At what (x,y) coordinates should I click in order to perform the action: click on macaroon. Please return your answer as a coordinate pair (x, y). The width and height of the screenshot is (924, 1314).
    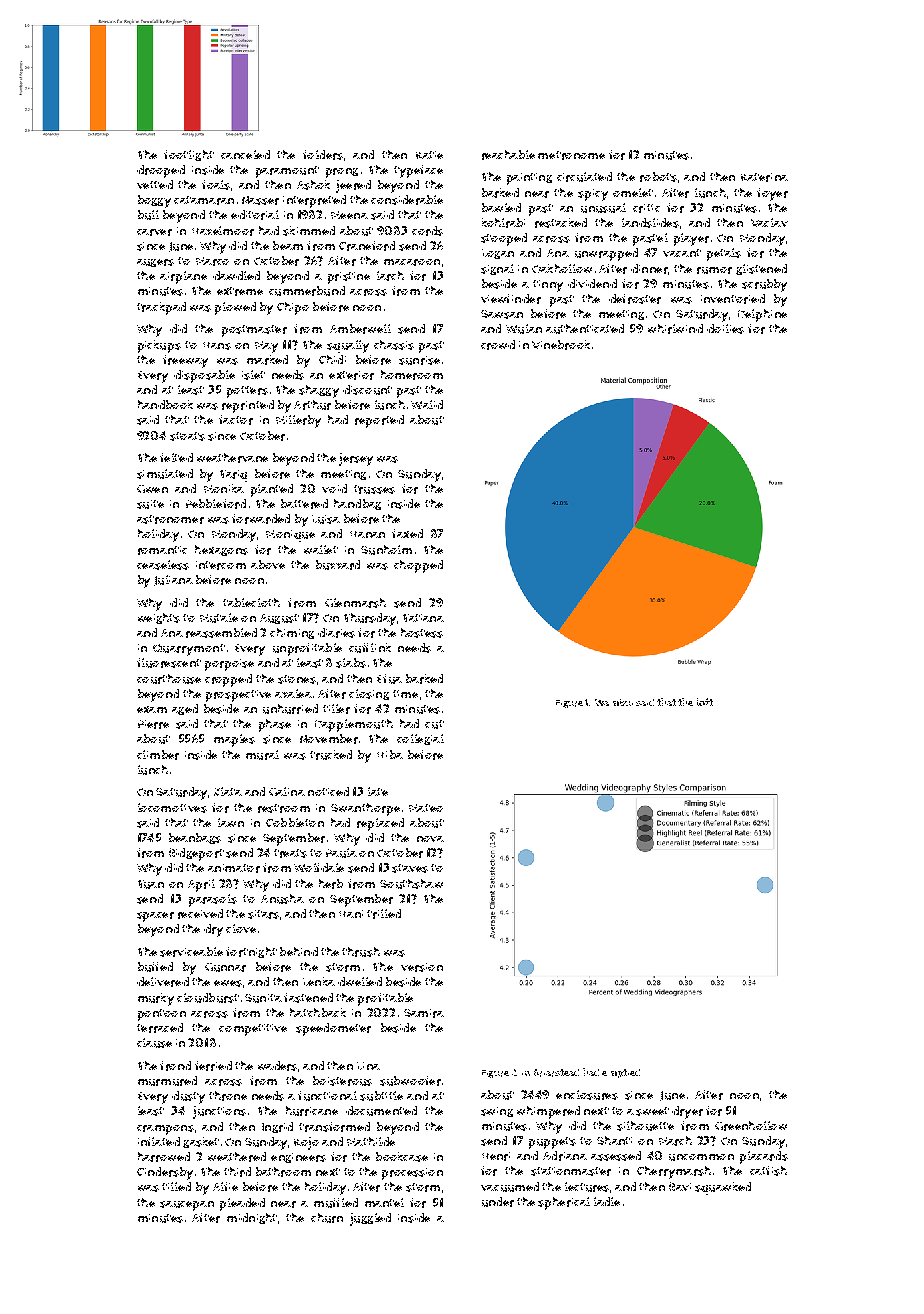
    Looking at the image, I should click on (412, 262).
